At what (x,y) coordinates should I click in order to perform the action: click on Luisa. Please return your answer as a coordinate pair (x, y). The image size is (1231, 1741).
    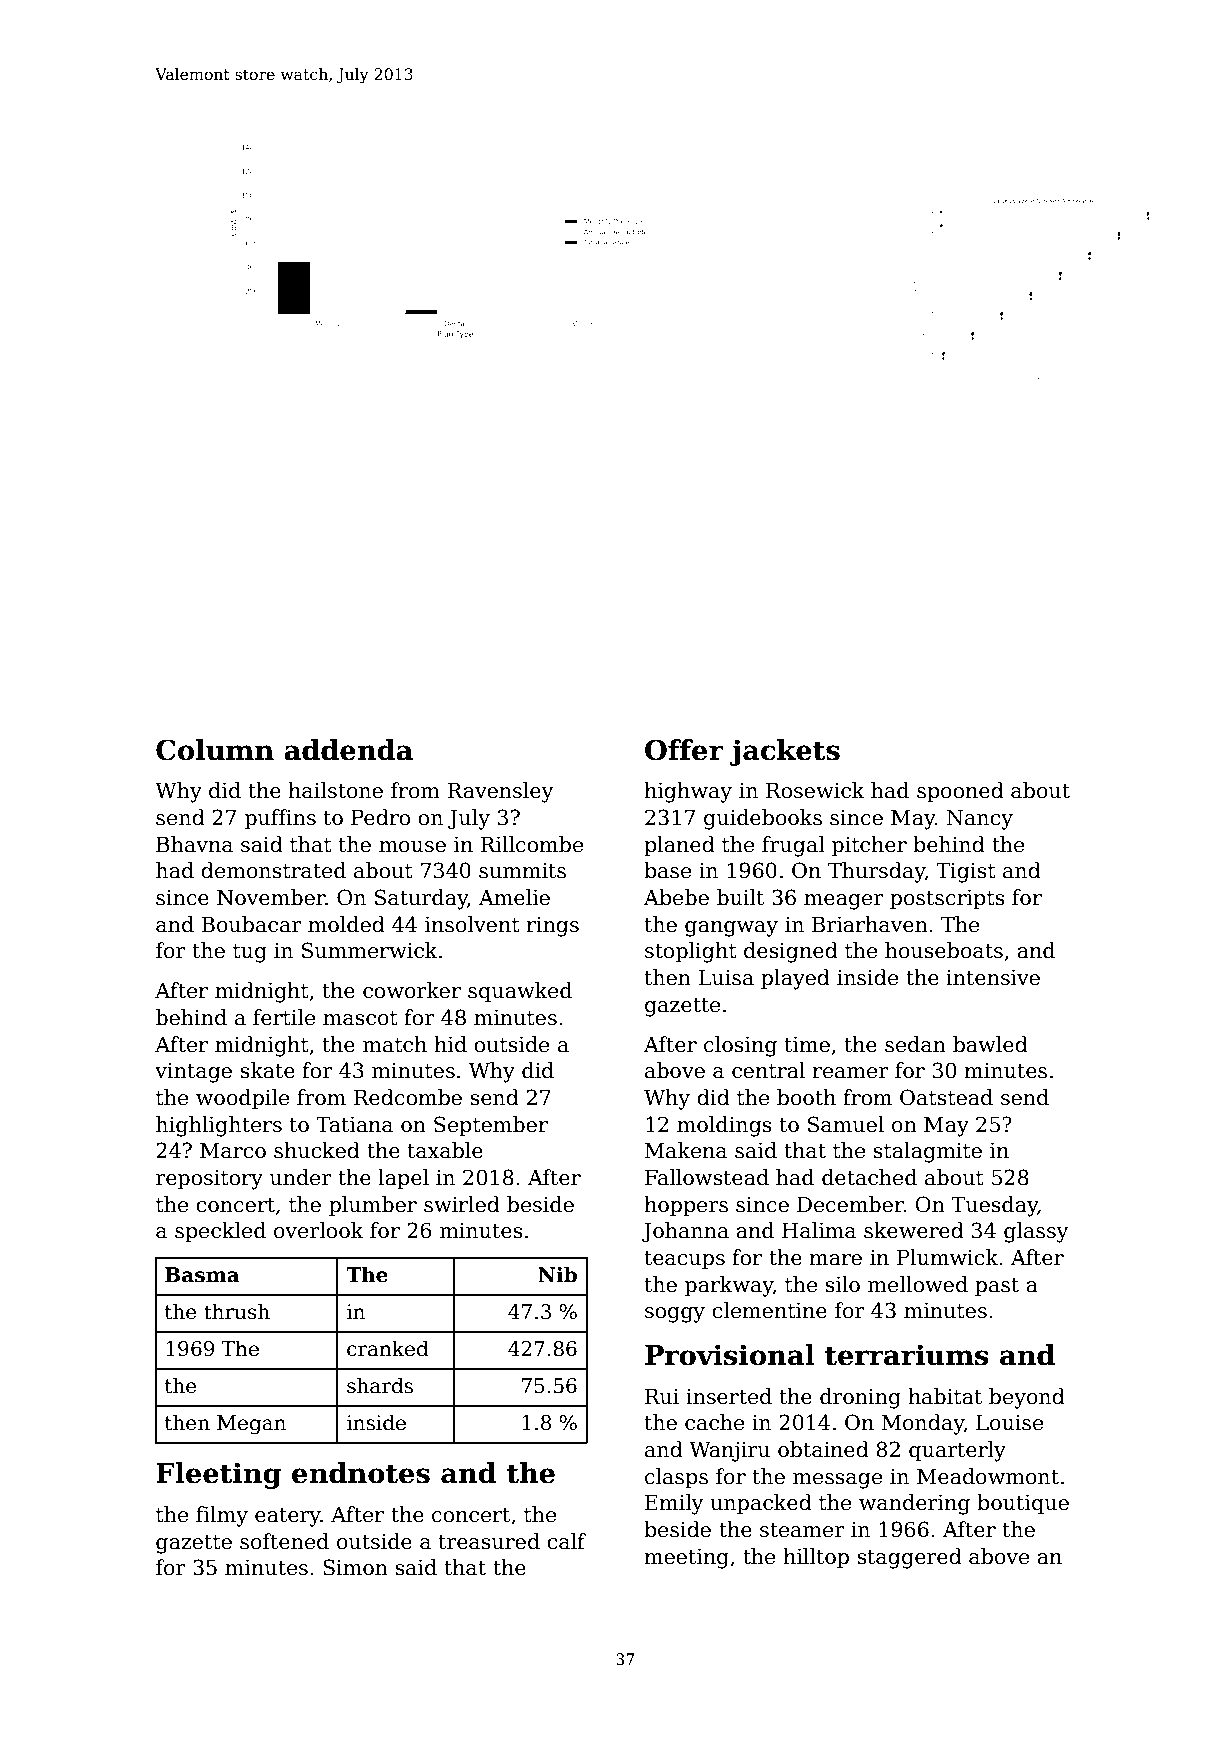
    Looking at the image, I should click on (726, 978).
